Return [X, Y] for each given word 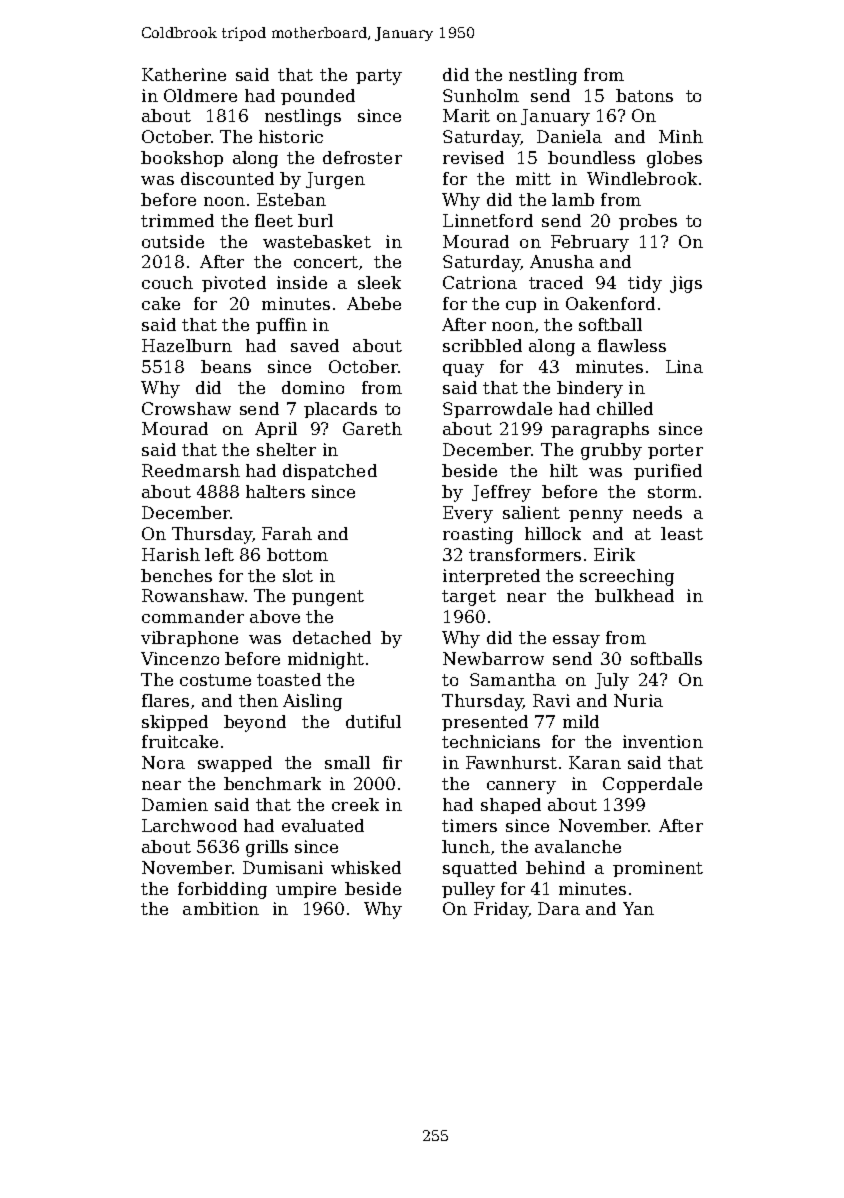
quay [463, 370]
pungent [328, 598]
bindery [590, 389]
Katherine [184, 74]
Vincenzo [180, 658]
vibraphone [189, 639]
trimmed [177, 220]
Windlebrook [642, 178]
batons [644, 95]
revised [473, 157]
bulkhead [634, 595]
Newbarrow [493, 658]
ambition [221, 908]
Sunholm [481, 95]
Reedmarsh [191, 470]
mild [581, 721]
